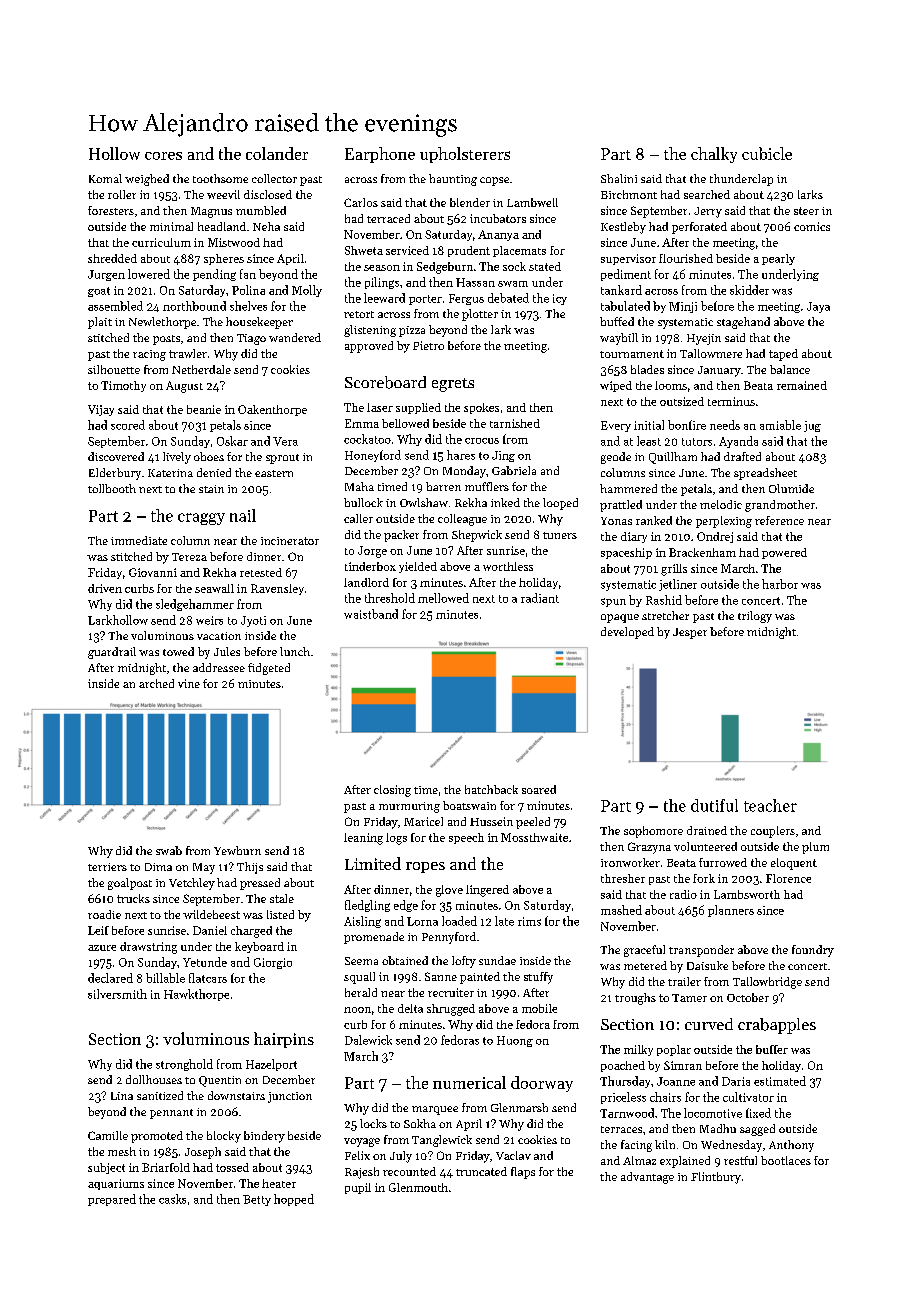 This screenshot has height=1308, width=924. What do you see at coordinates (477, 536) in the screenshot?
I see `Shepwick` at bounding box center [477, 536].
